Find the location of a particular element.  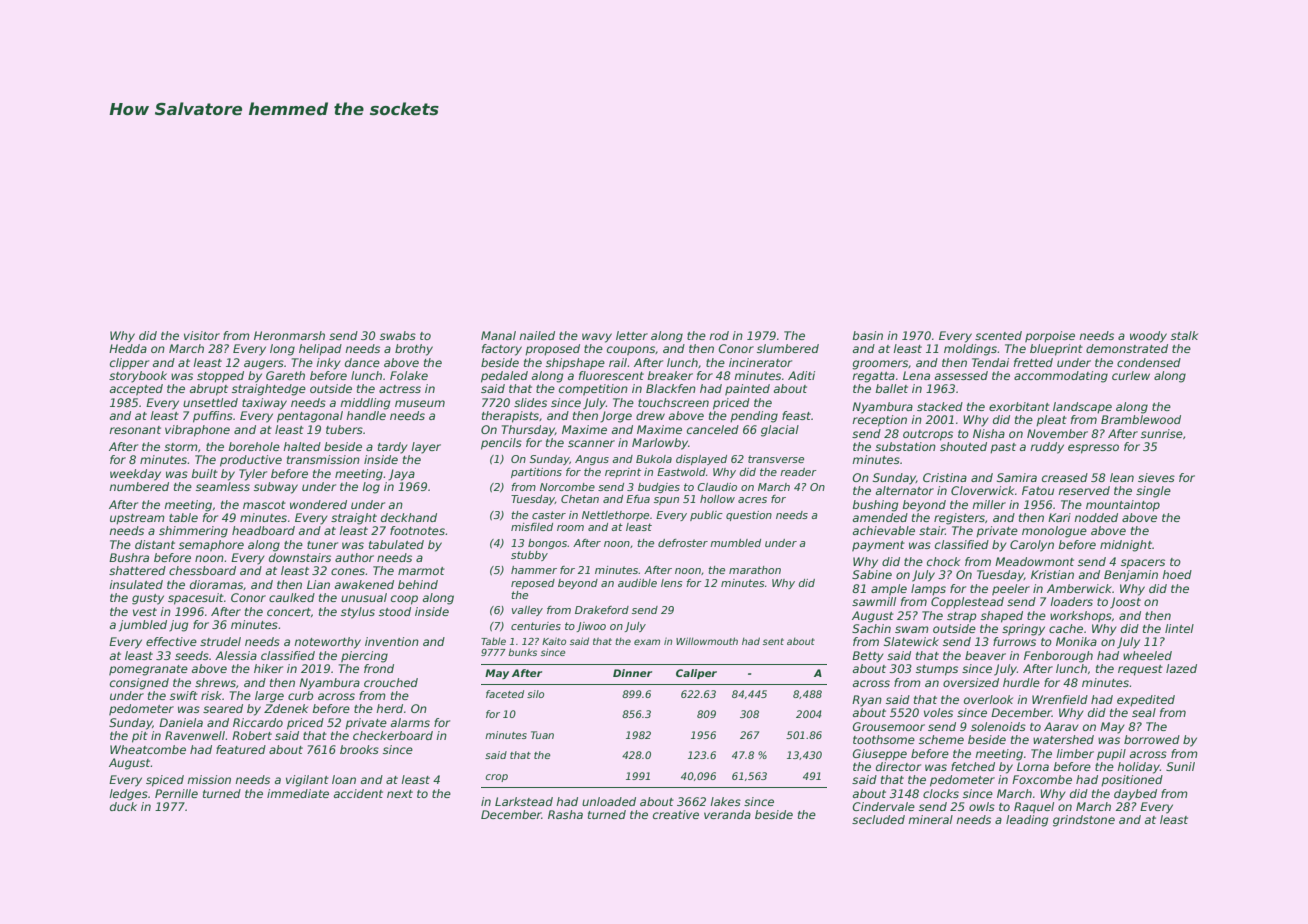

request is located at coordinates (1140, 670).
